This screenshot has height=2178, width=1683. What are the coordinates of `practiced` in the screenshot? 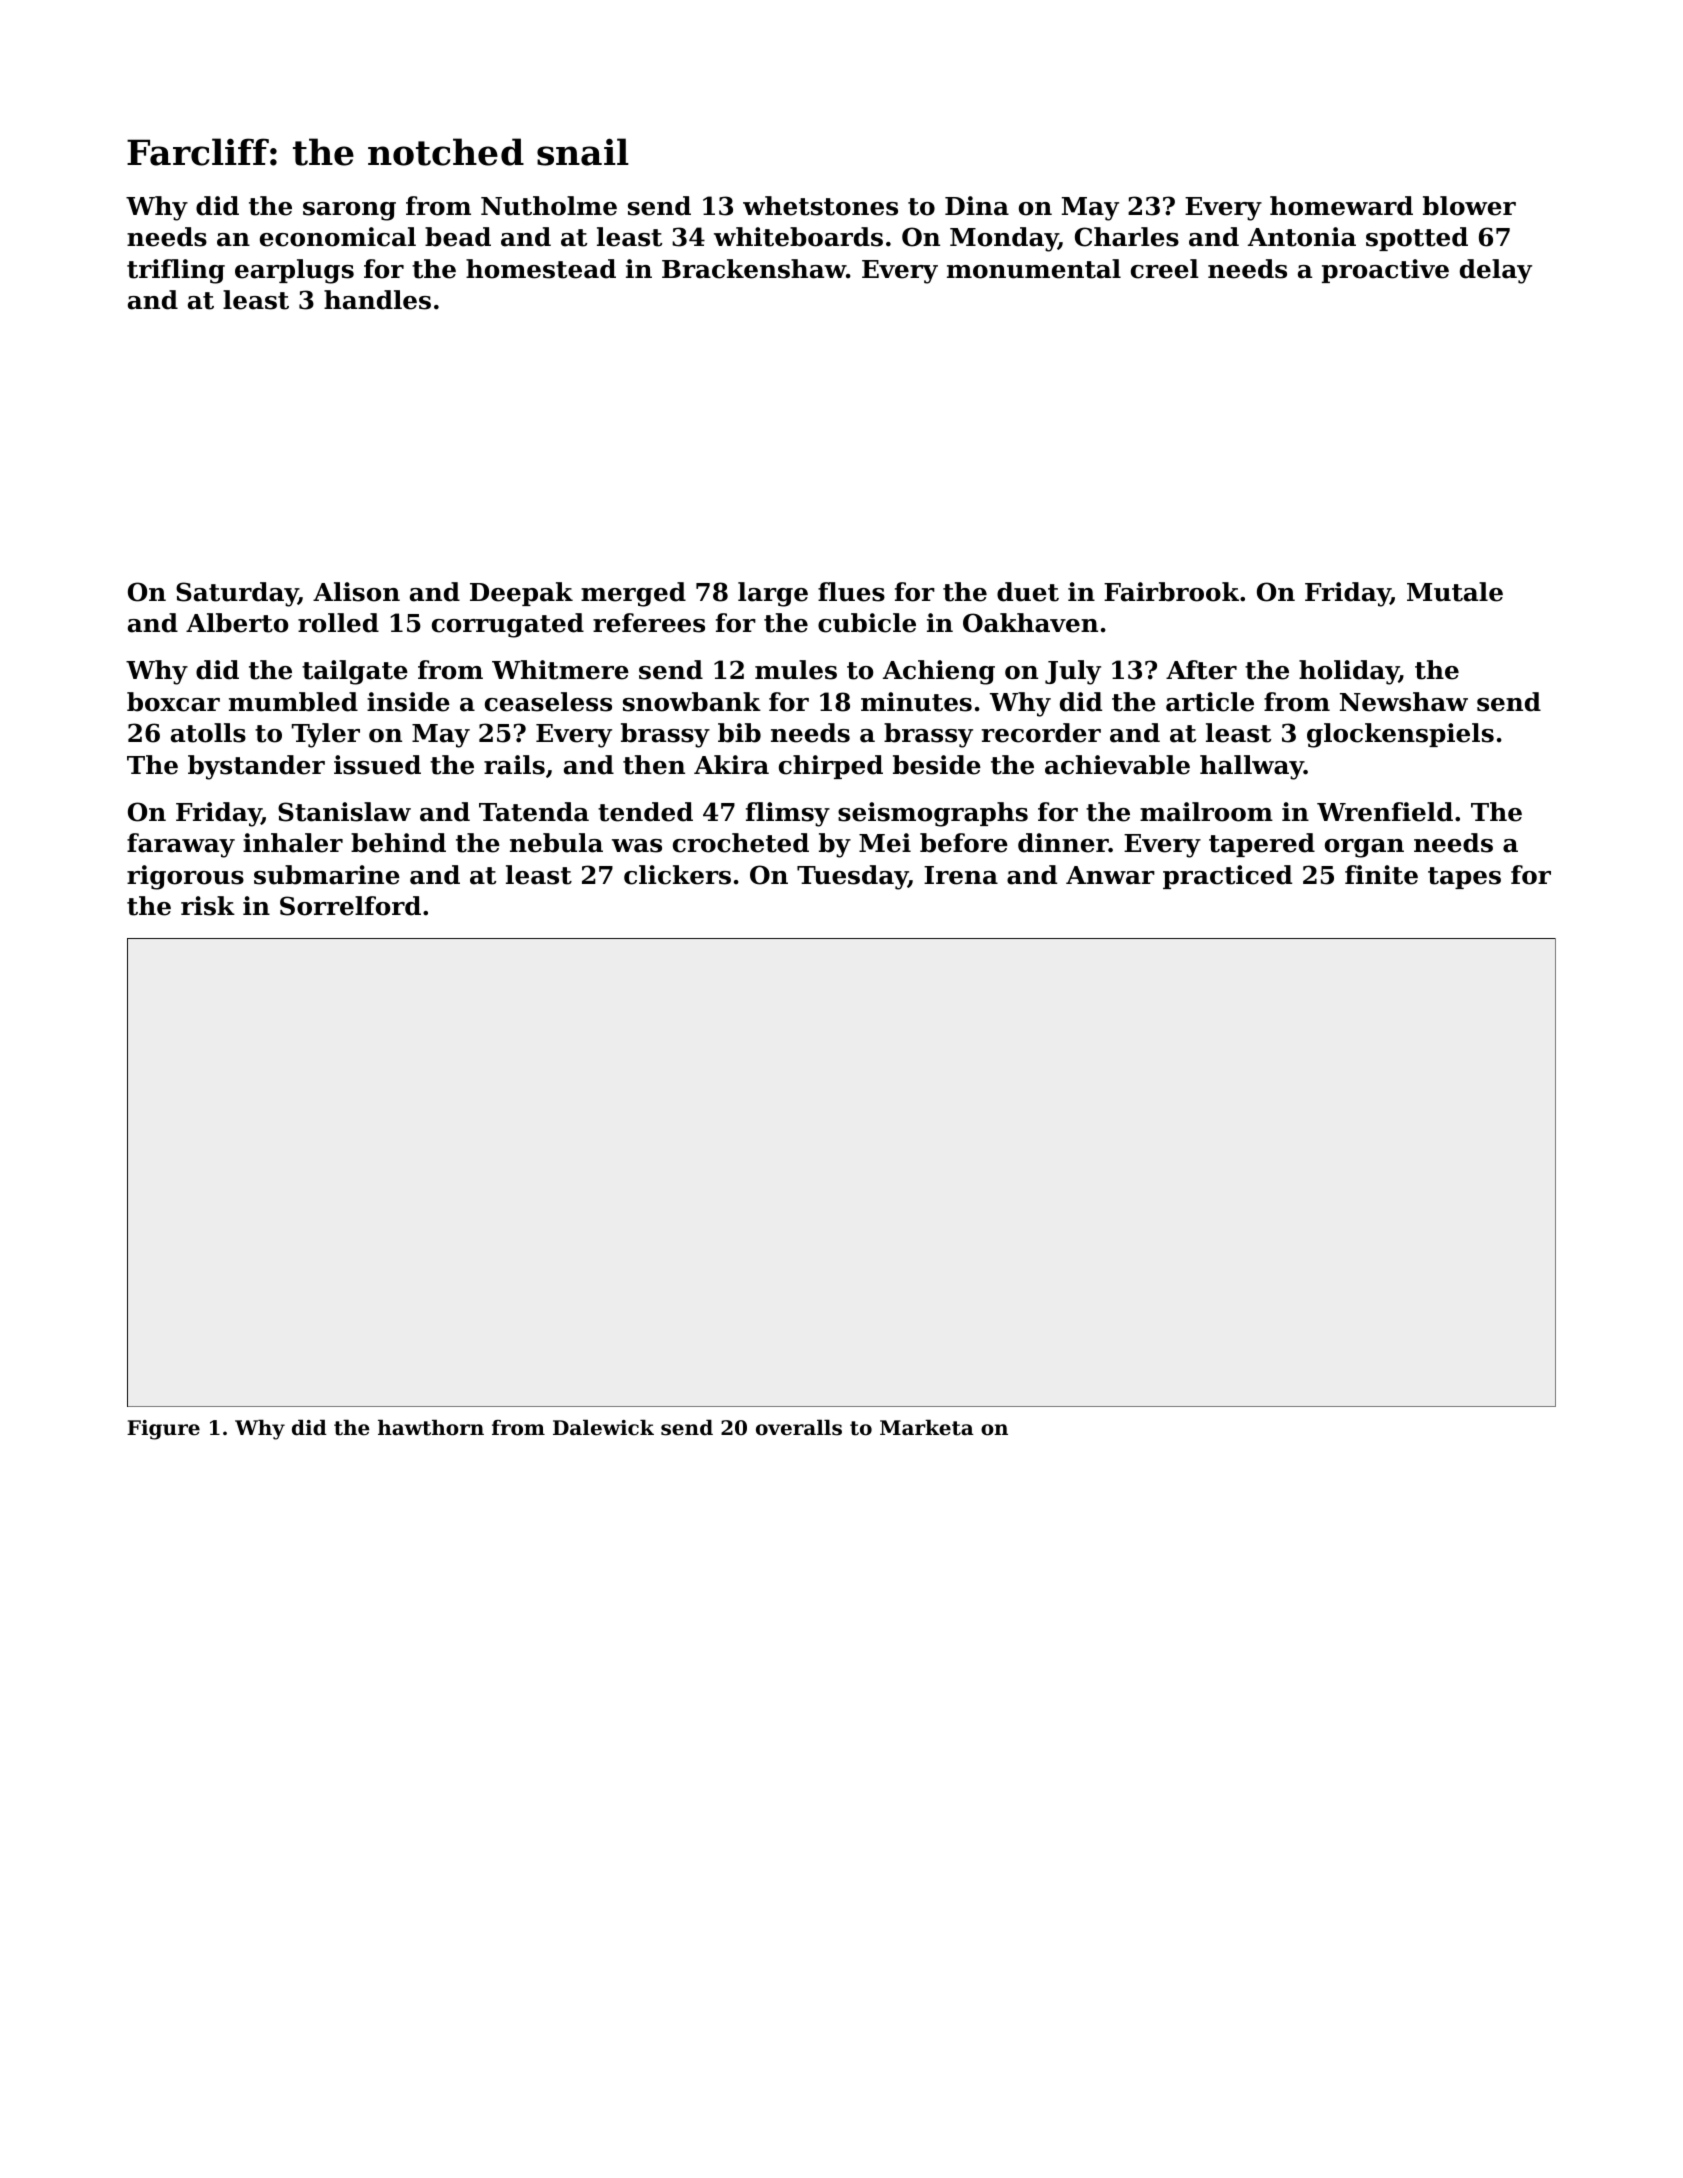 It's located at (1227, 877).
